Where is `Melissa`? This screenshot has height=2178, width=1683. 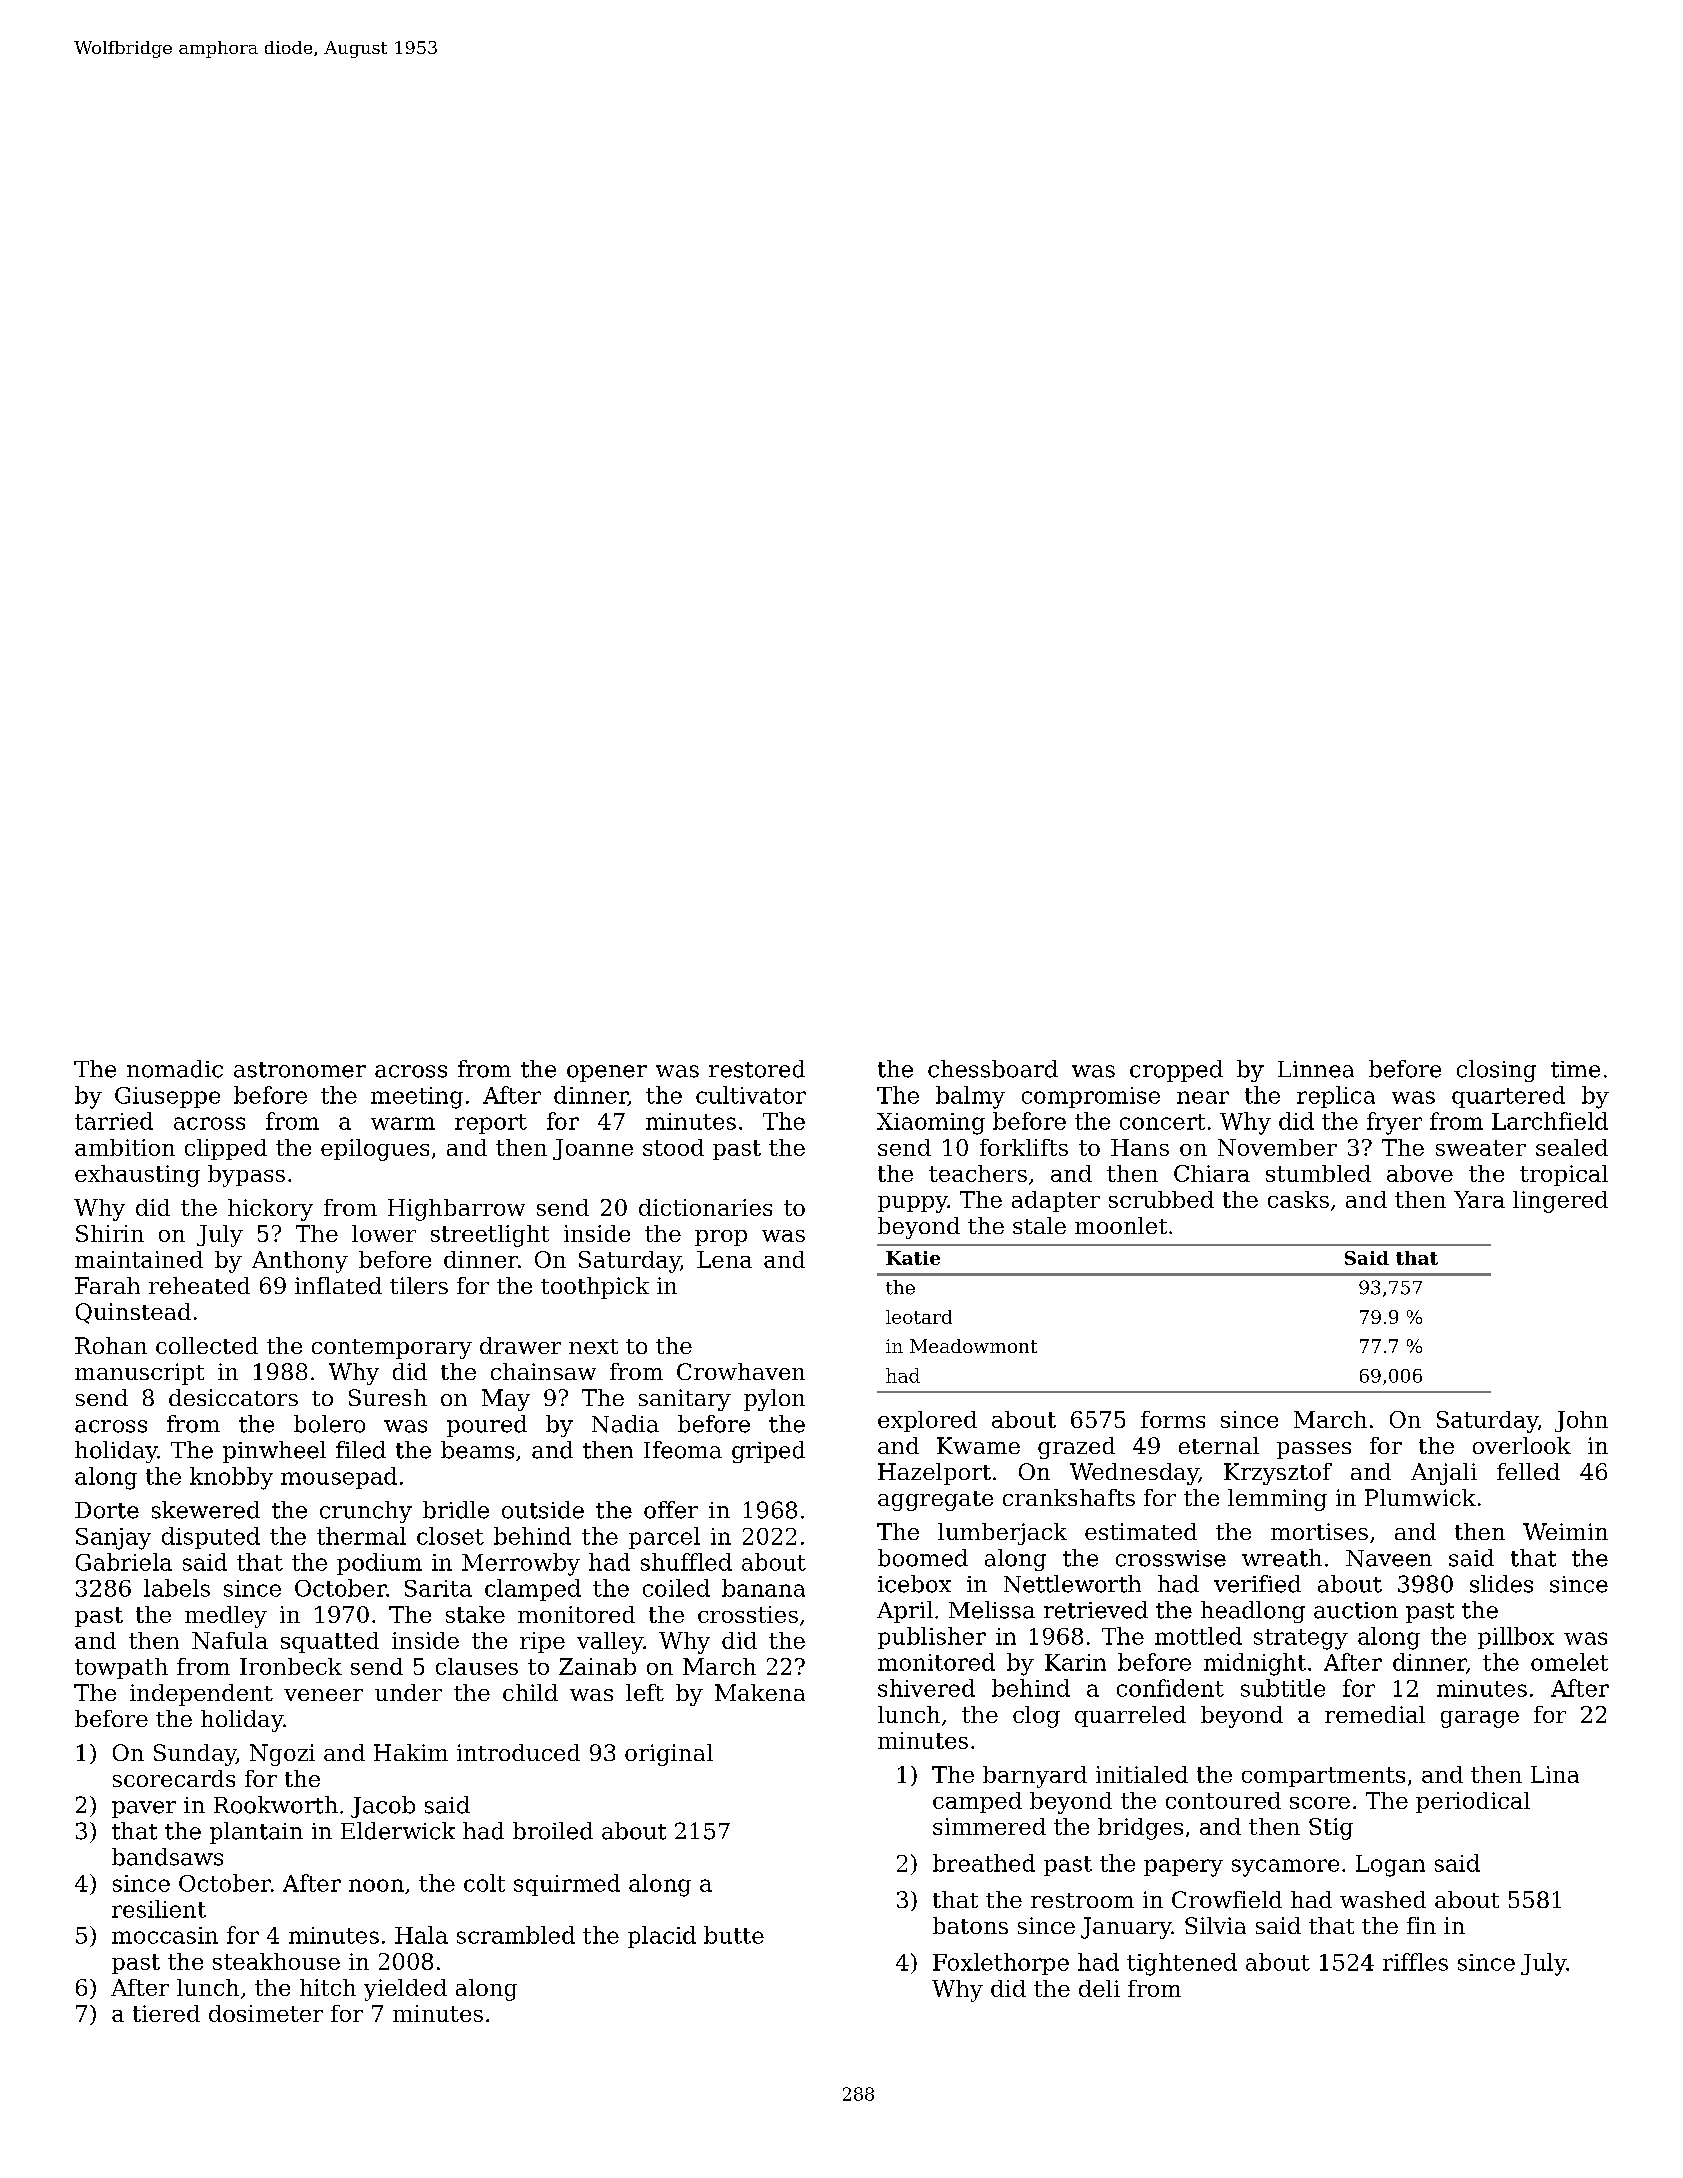
Melissa is located at coordinates (992, 1610).
